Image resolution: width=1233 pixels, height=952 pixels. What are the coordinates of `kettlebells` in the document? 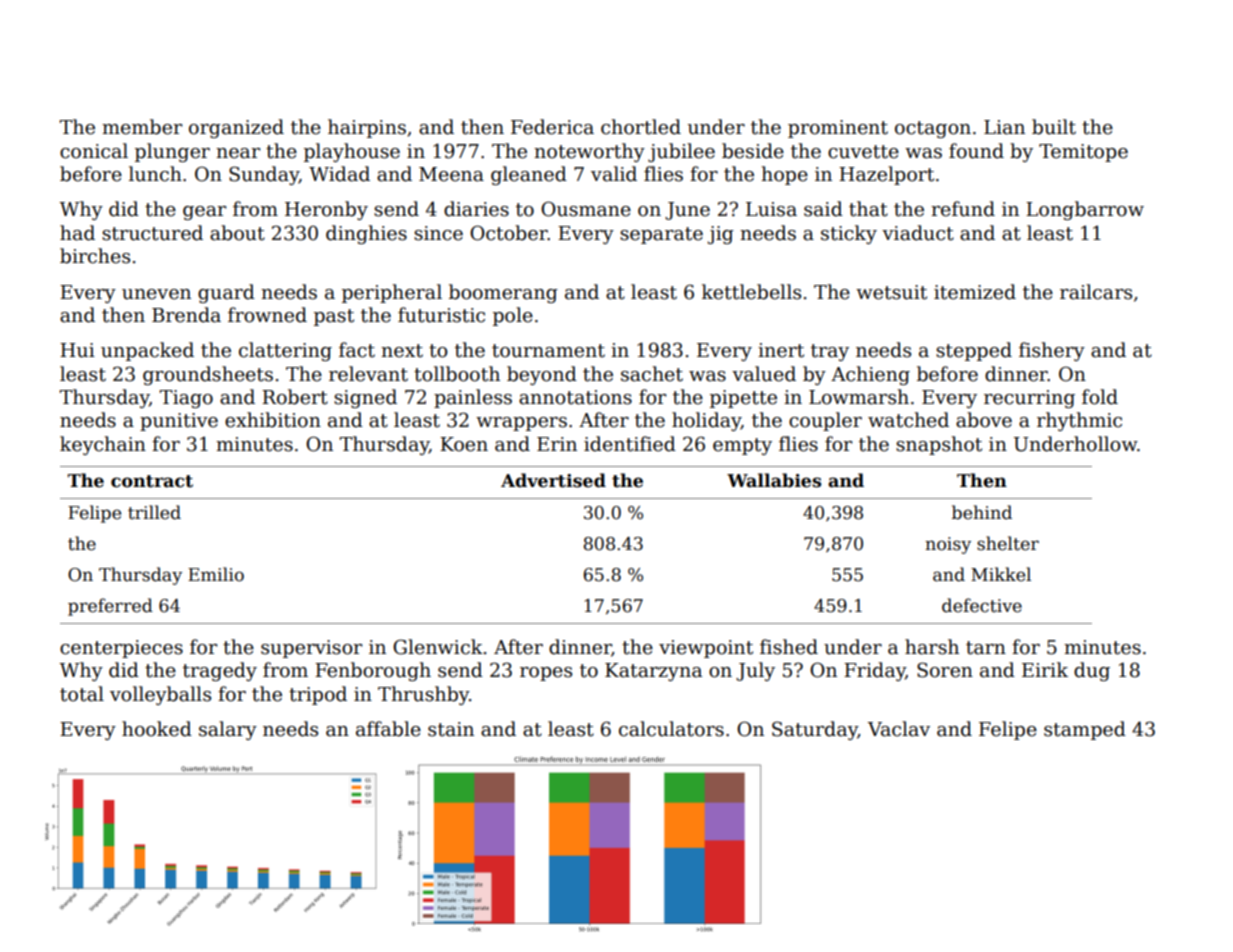 It's located at (751, 292).
